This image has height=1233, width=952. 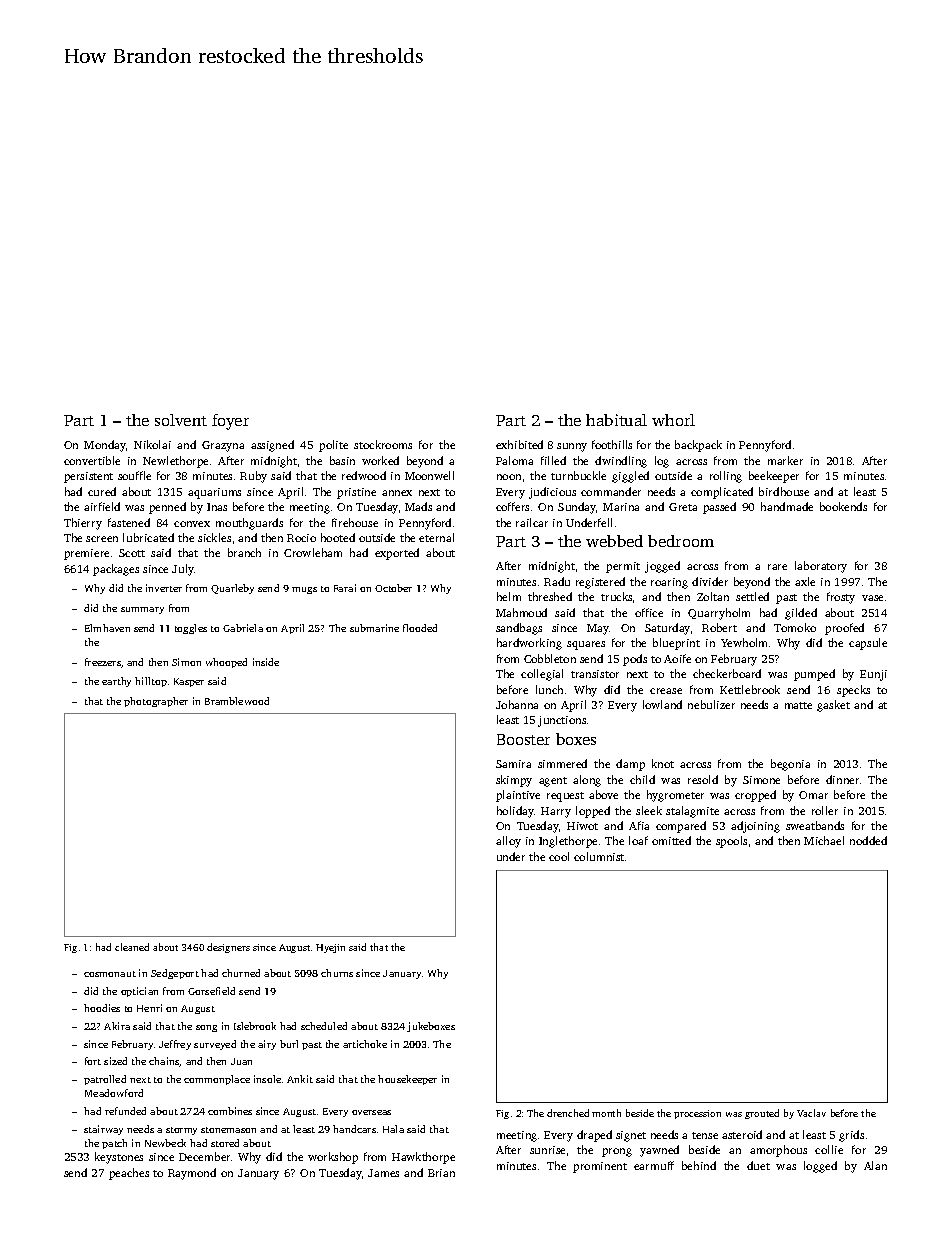 What do you see at coordinates (662, 704) in the image?
I see `lowland` at bounding box center [662, 704].
